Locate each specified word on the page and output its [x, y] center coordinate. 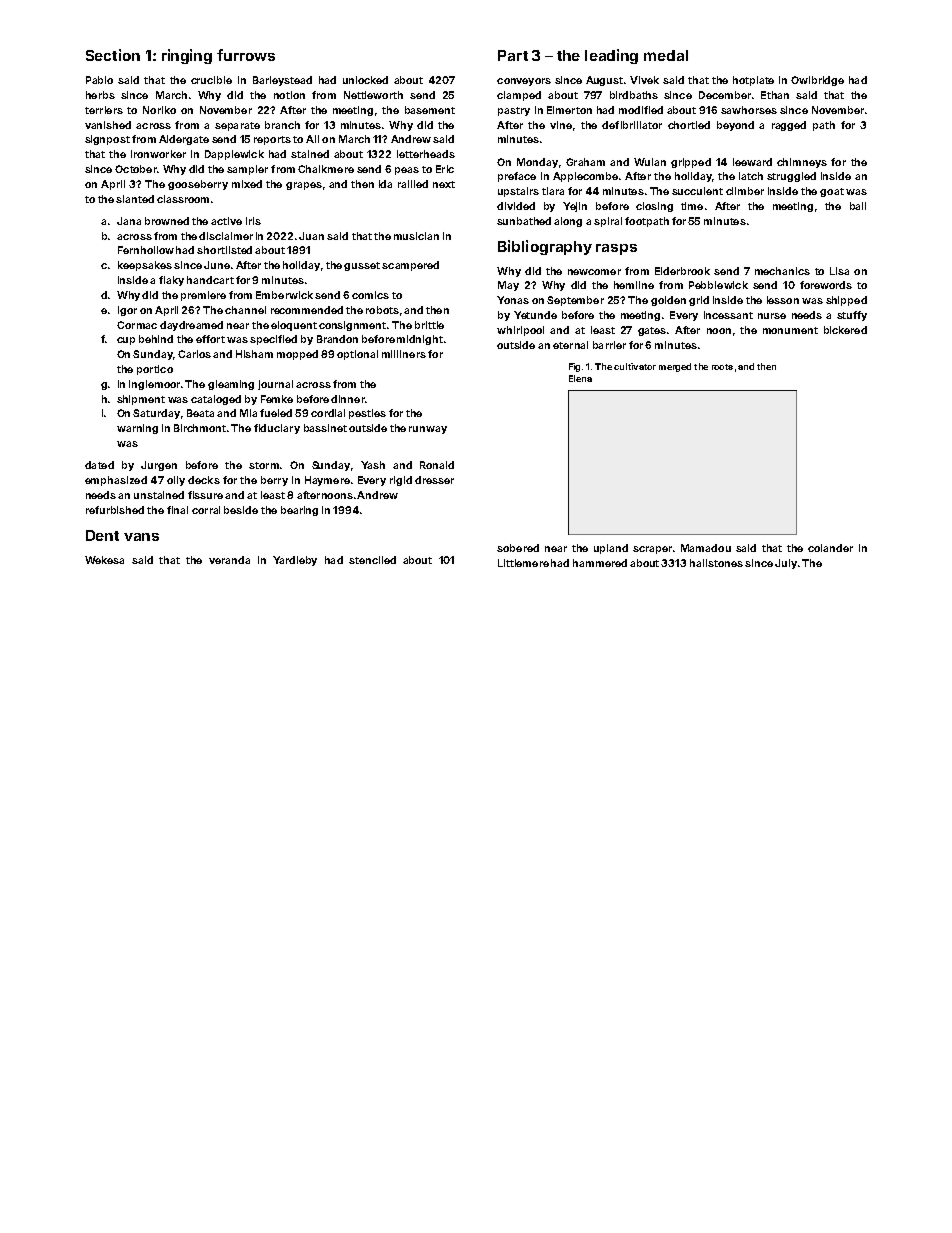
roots [722, 367]
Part [513, 55]
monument [790, 330]
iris [253, 221]
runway [428, 430]
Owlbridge [817, 81]
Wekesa [104, 560]
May [508, 286]
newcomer [594, 272]
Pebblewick [718, 285]
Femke [277, 399]
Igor [127, 311]
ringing [187, 56]
